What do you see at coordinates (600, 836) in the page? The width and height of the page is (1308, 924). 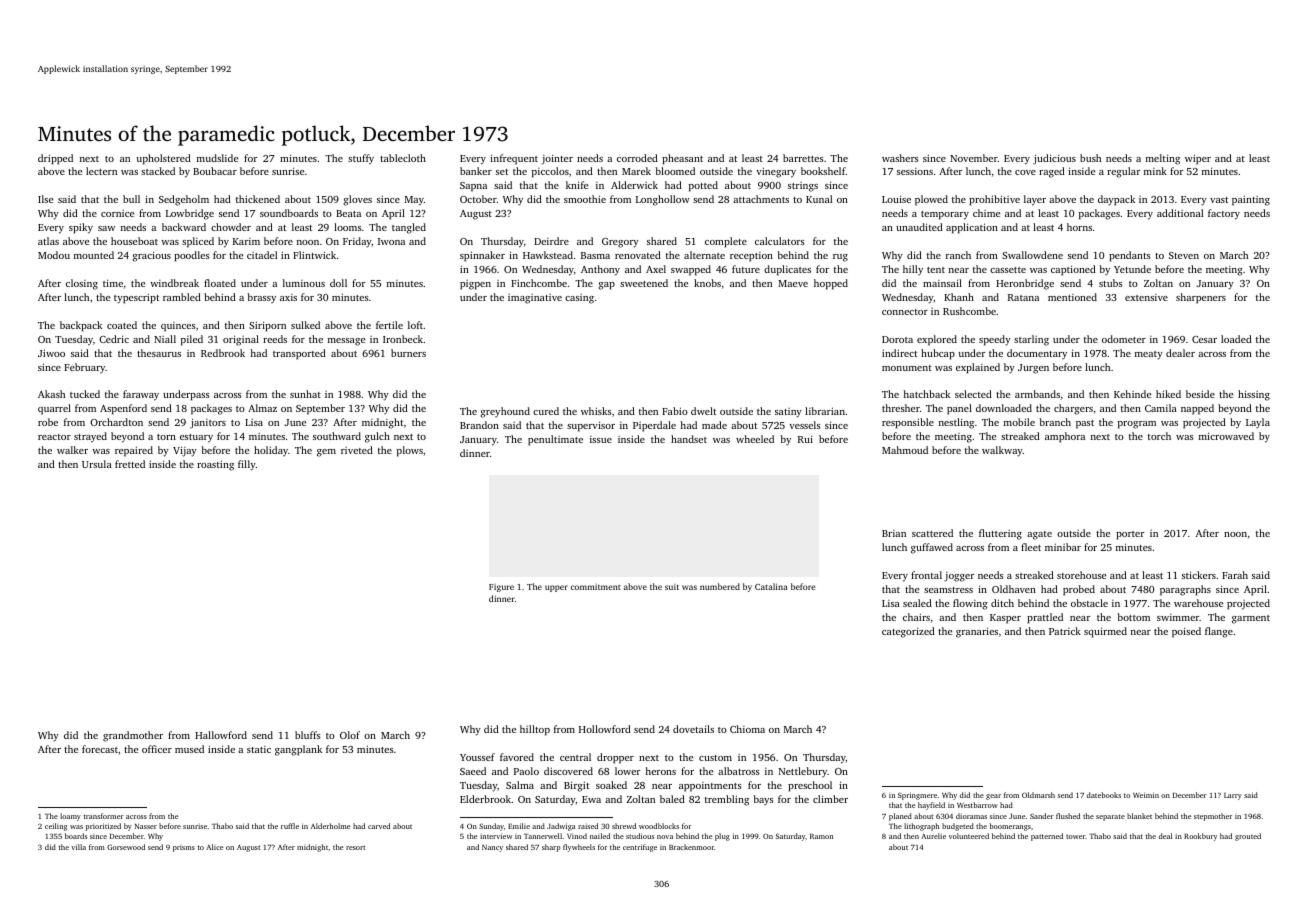 I see `nailed` at bounding box center [600, 836].
